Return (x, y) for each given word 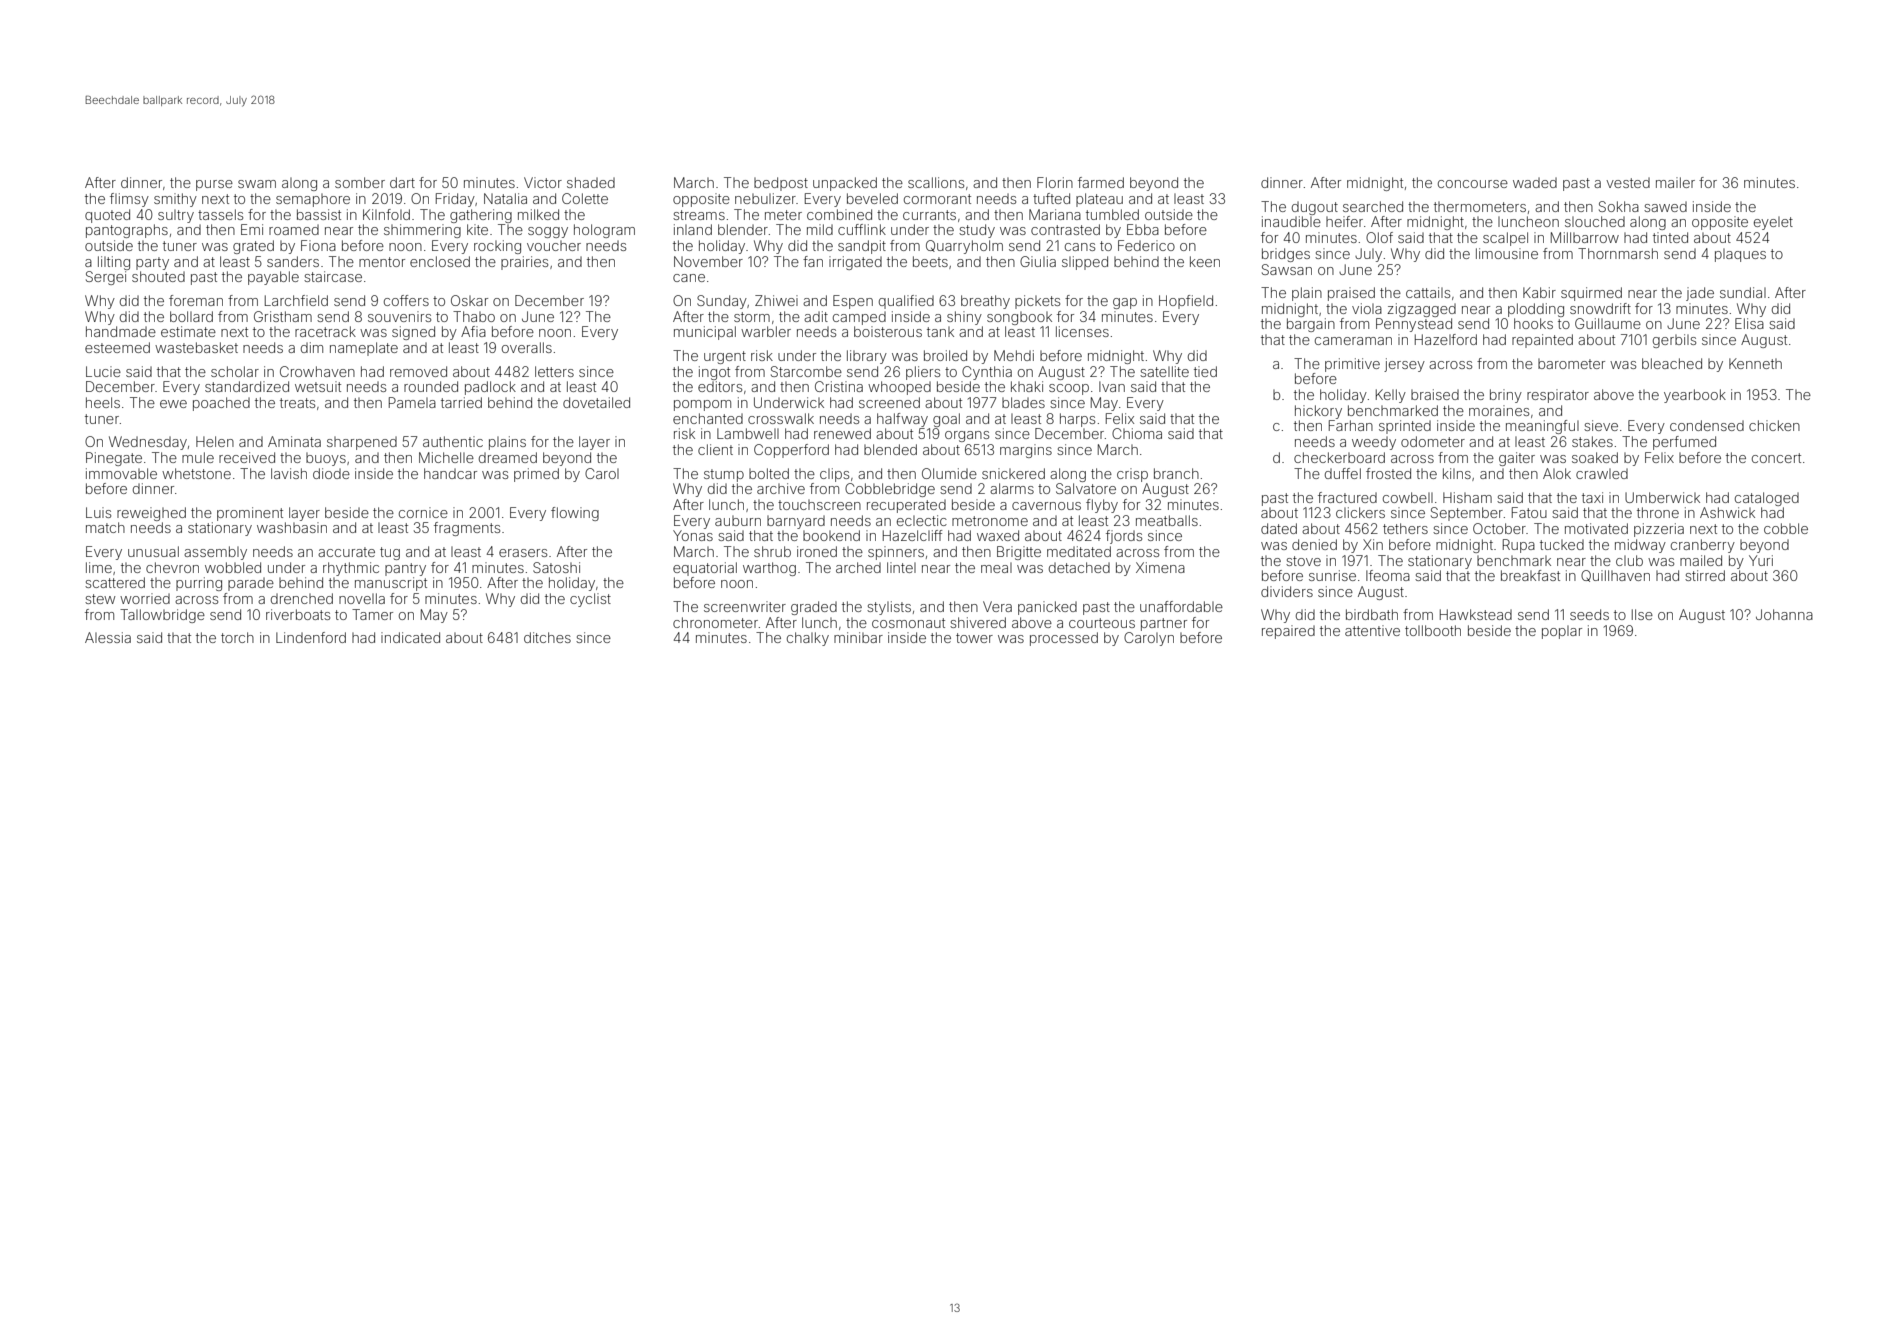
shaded (591, 182)
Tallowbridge (162, 616)
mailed (1701, 560)
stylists (889, 608)
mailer (1675, 182)
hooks (1533, 323)
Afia (473, 331)
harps (1077, 420)
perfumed (1684, 443)
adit (816, 316)
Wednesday (148, 443)
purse (214, 185)
